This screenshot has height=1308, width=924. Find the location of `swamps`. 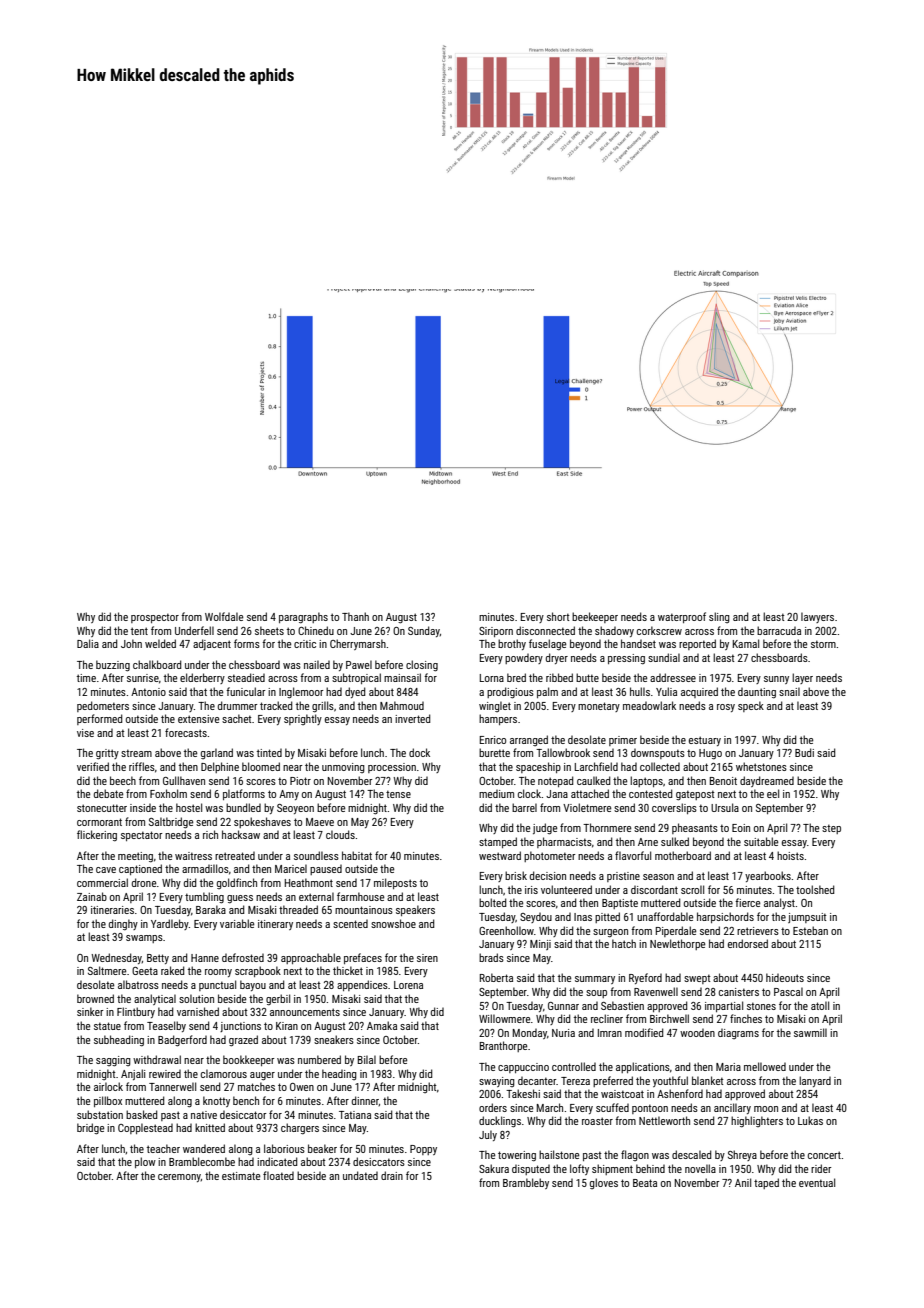

swamps is located at coordinates (144, 939).
